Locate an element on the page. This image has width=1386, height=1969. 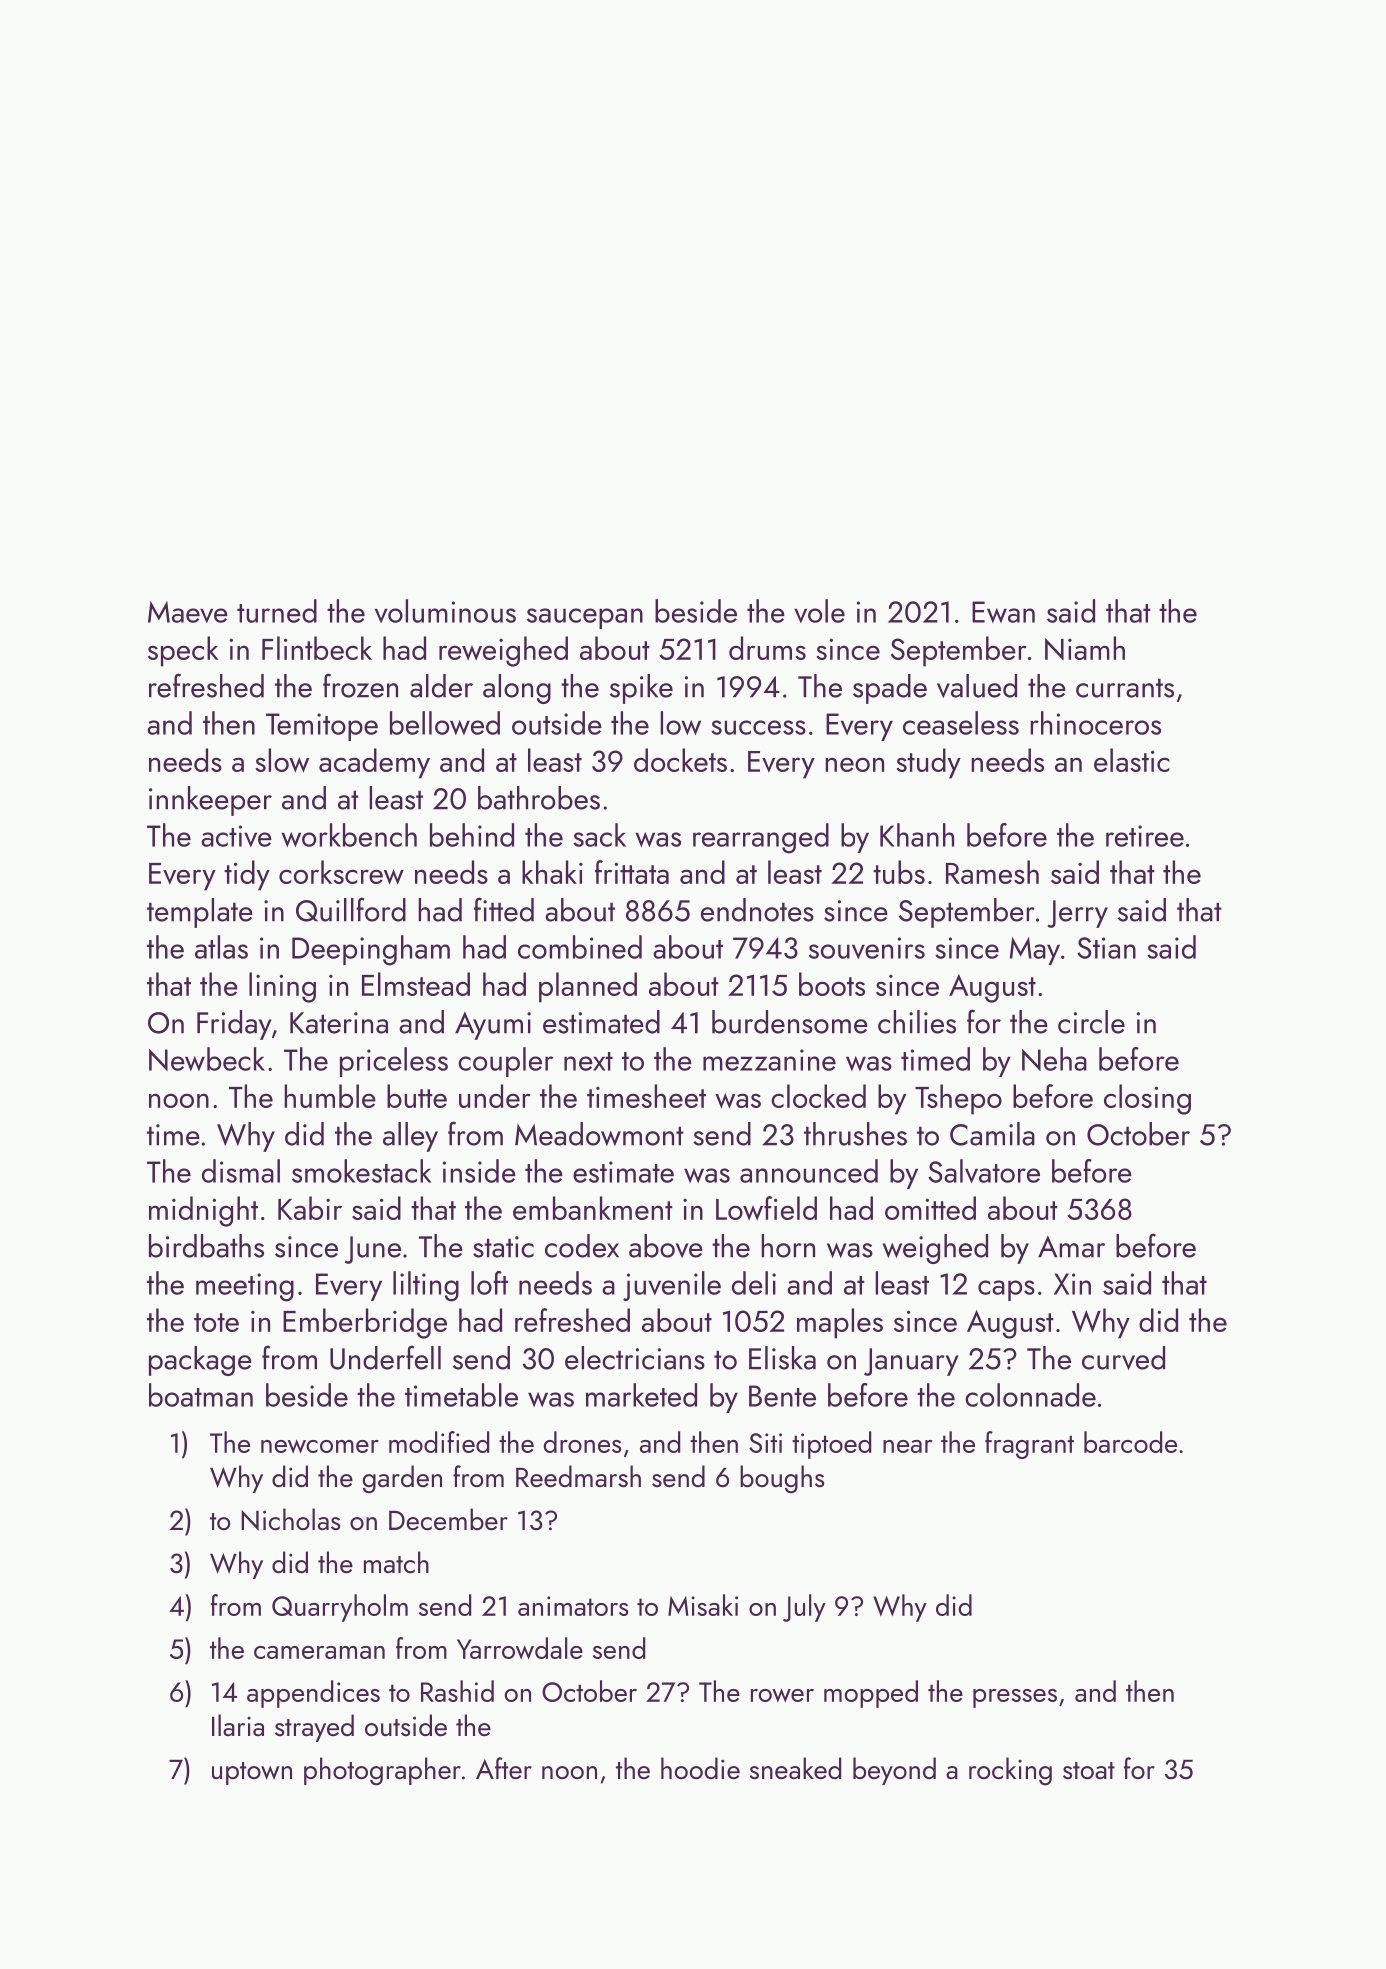
humble is located at coordinates (330, 1096).
